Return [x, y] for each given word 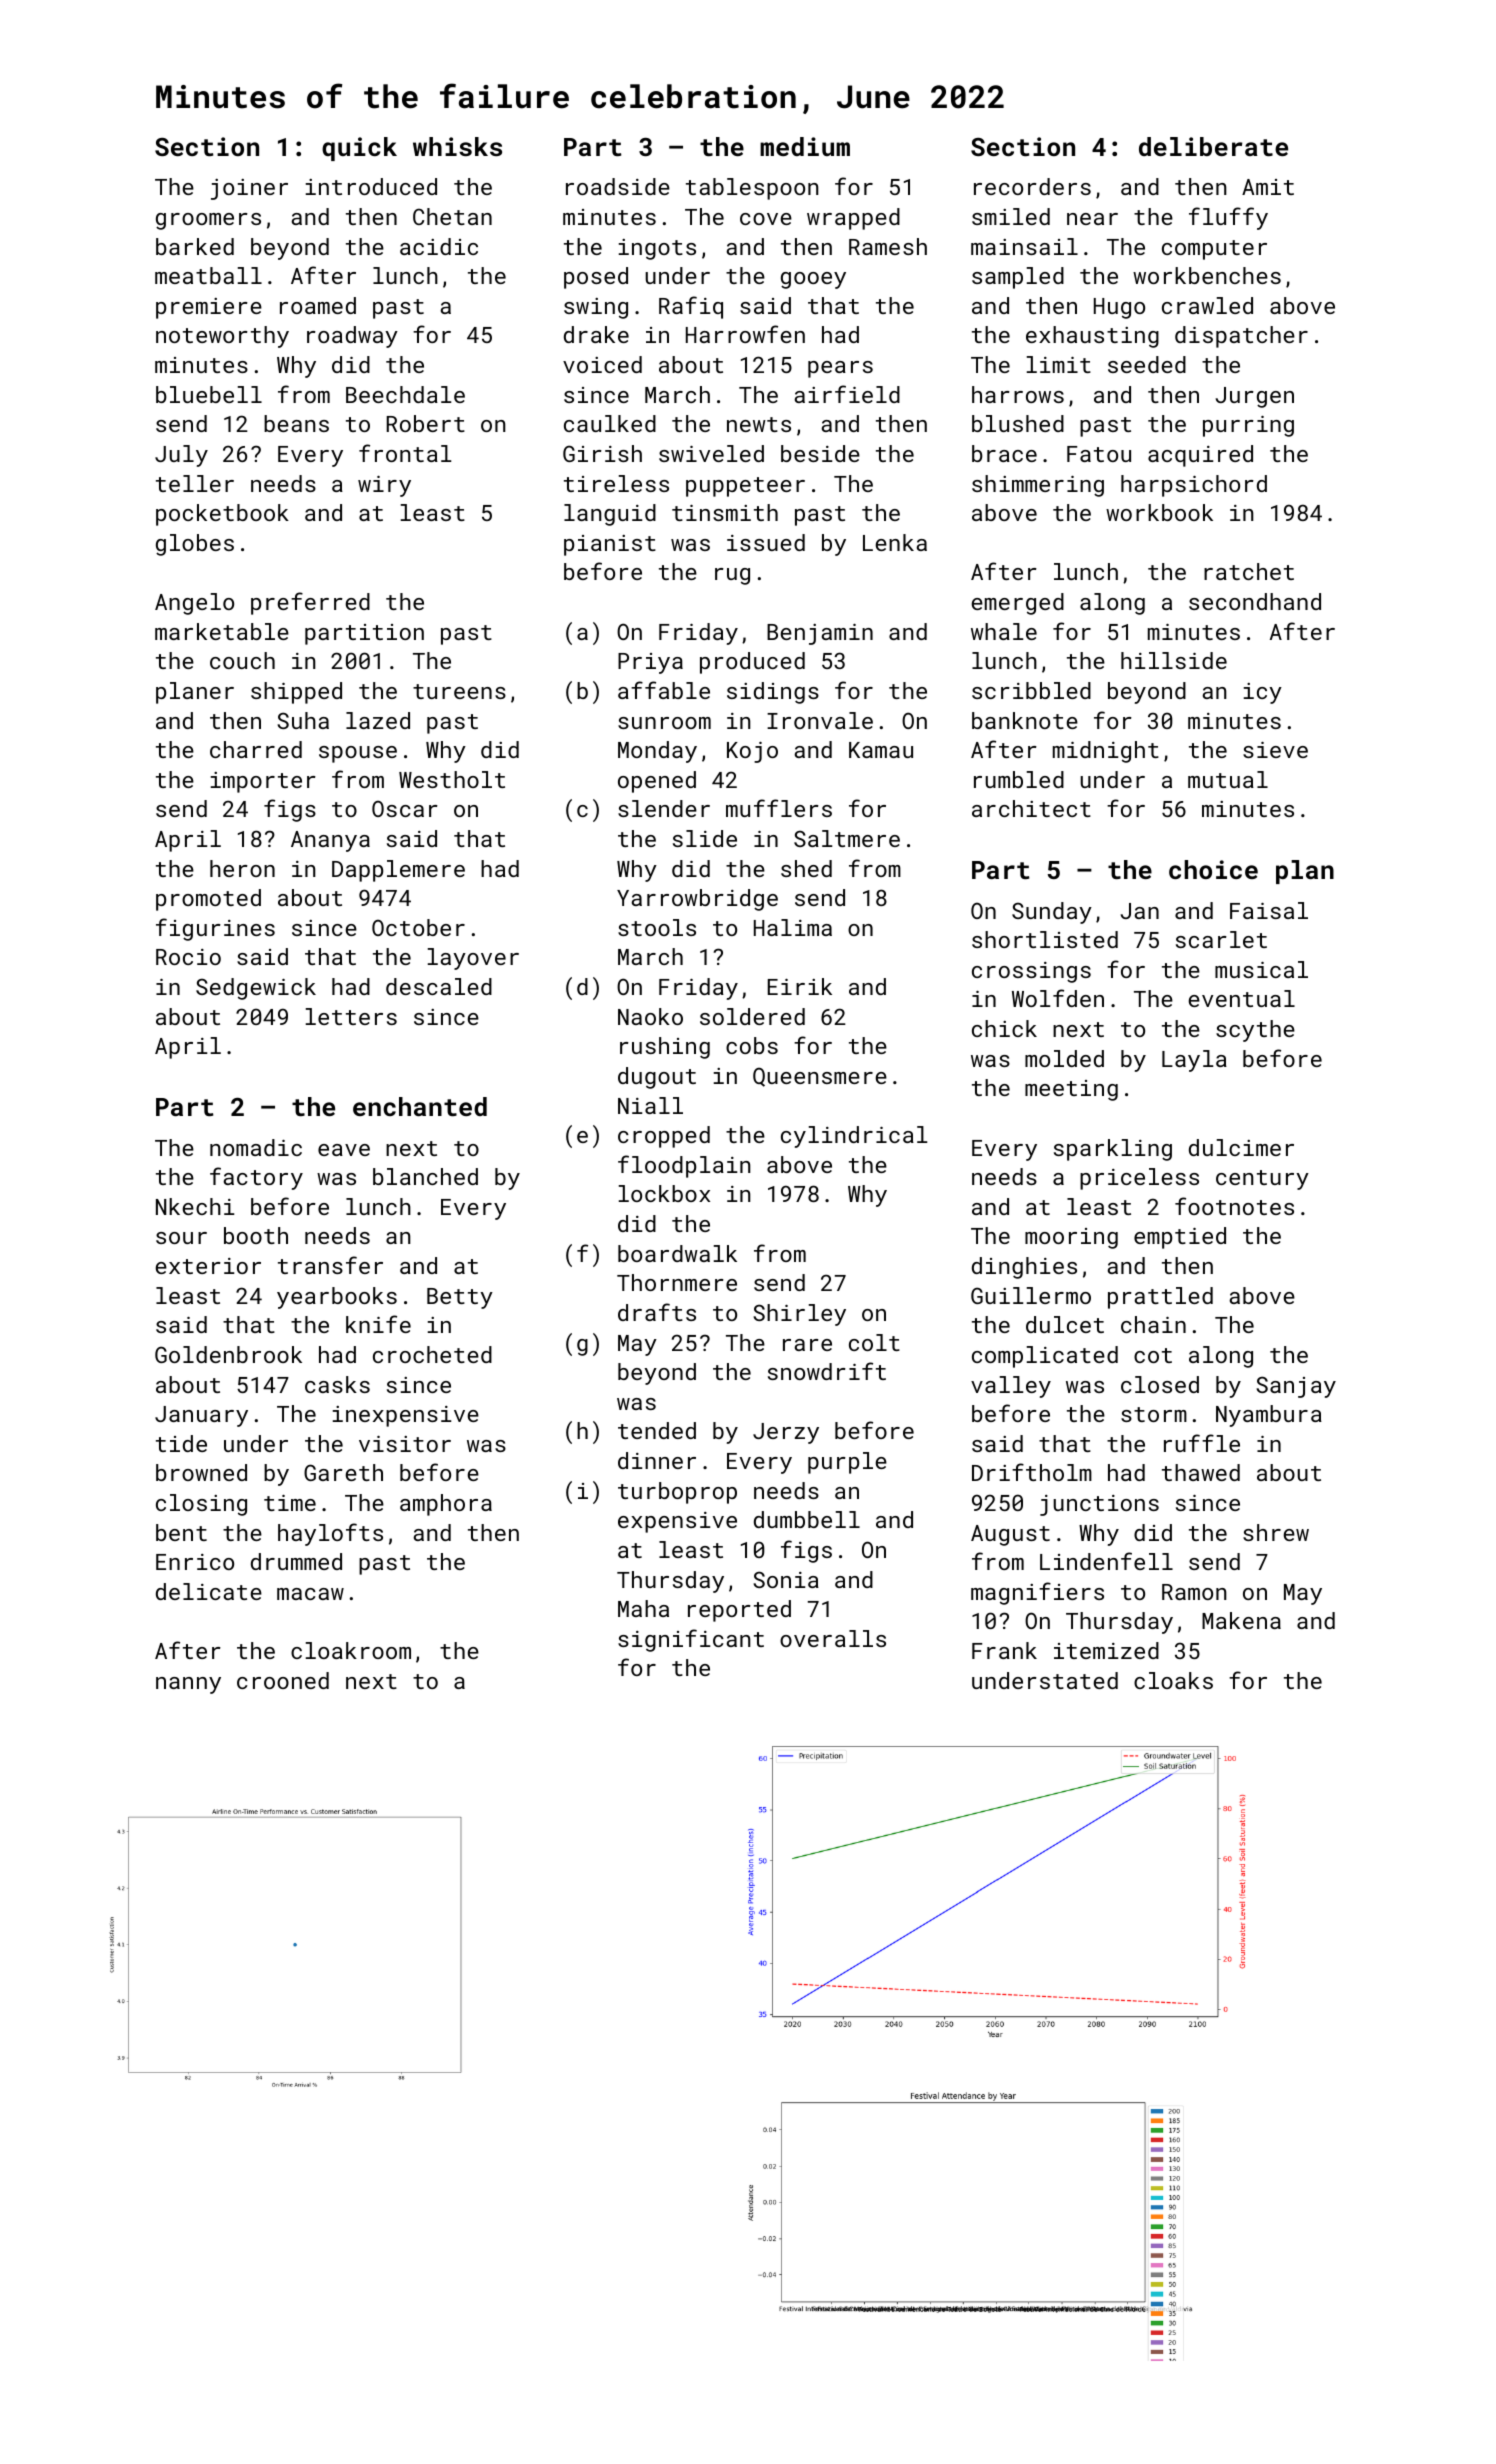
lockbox [664, 1193]
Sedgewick [256, 989]
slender [664, 808]
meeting [1071, 1090]
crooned [283, 1680]
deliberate [1213, 146]
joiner [249, 189]
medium [805, 146]
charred [256, 749]
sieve [1275, 750]
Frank [1004, 1650]
